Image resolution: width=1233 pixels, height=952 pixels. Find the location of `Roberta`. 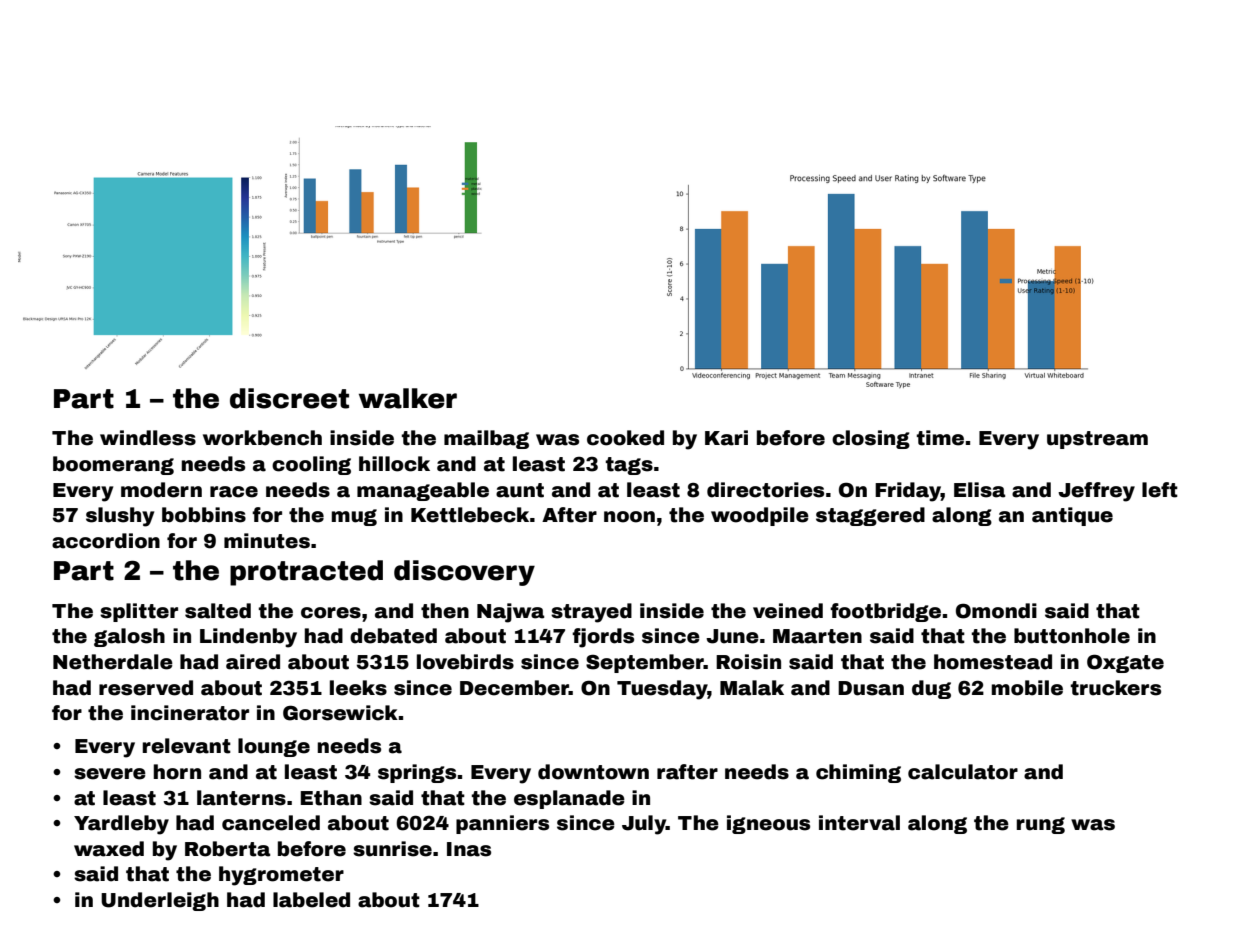

Roberta is located at coordinates (227, 849).
